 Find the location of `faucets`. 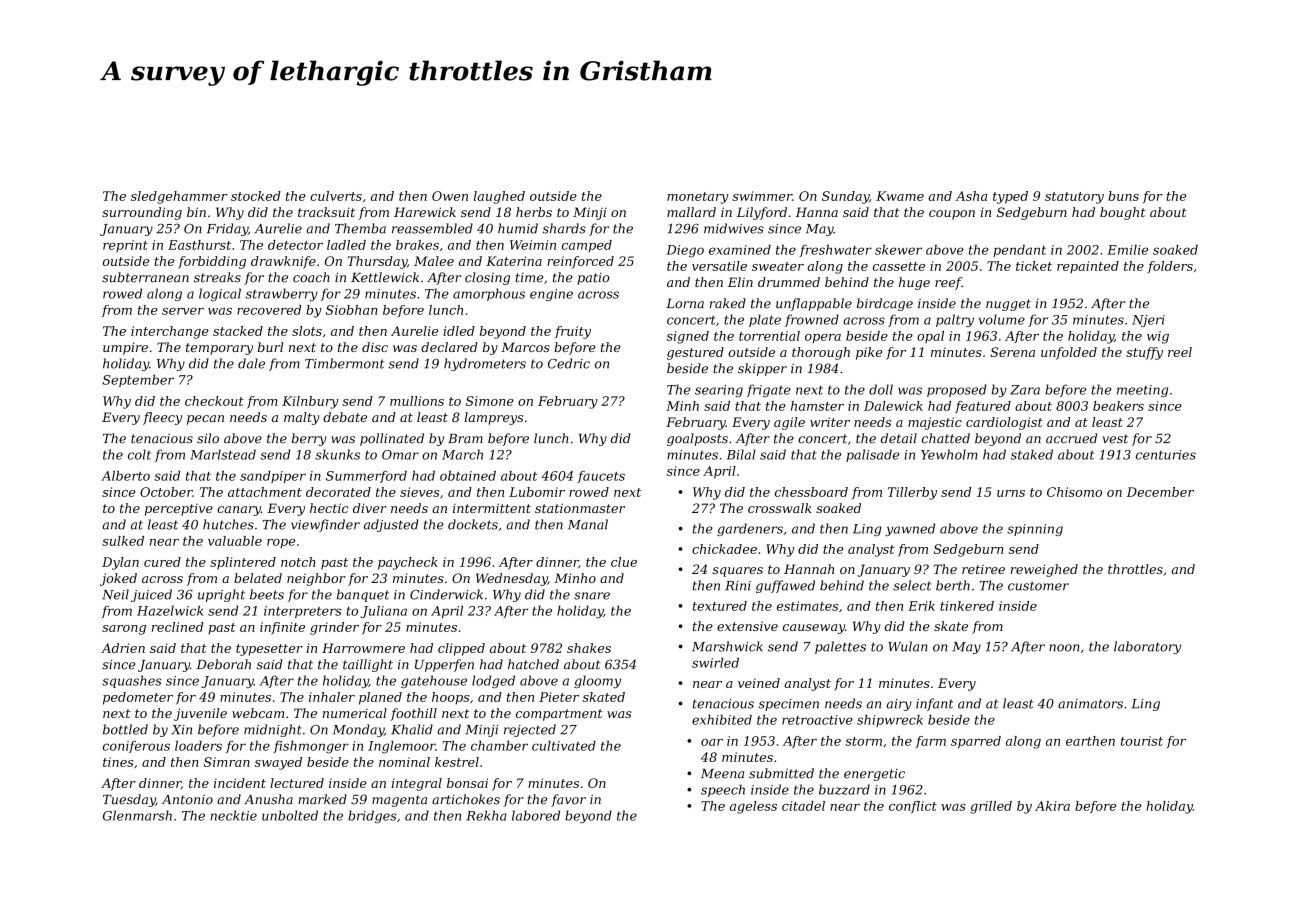

faucets is located at coordinates (601, 477).
